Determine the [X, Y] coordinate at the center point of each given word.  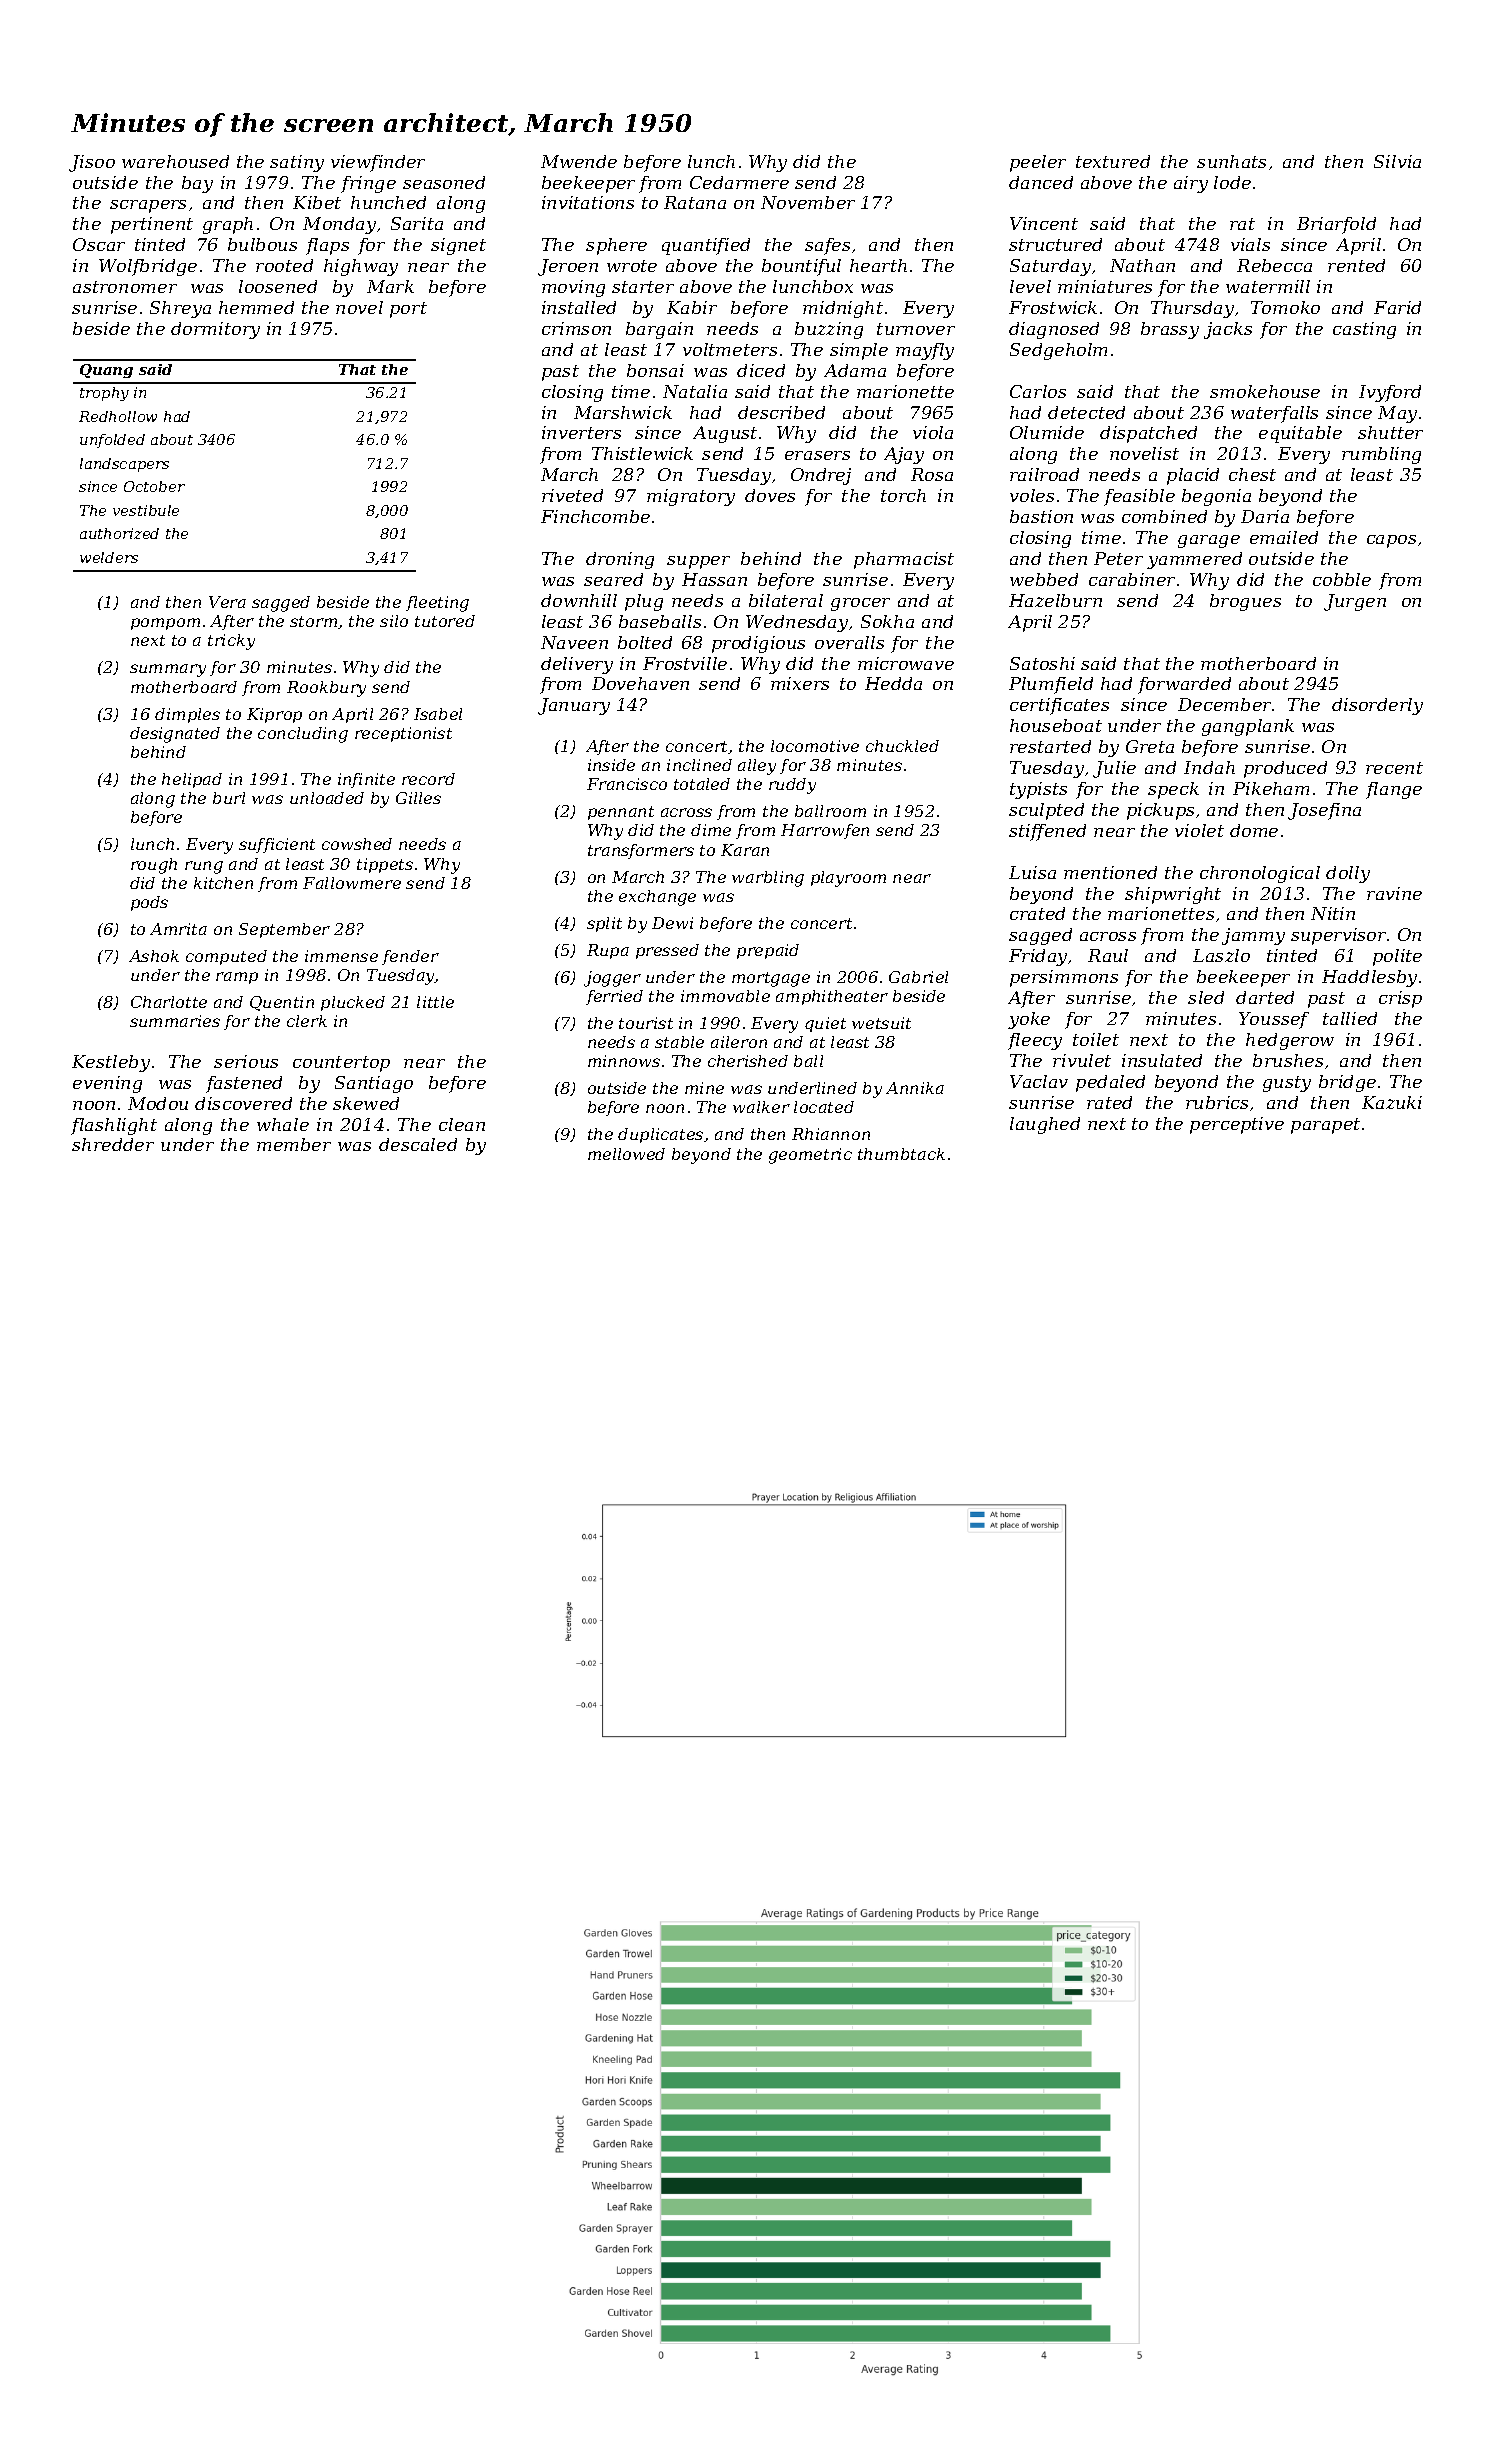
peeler [1038, 163]
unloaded [327, 798]
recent [1394, 768]
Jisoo [92, 163]
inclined [699, 765]
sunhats [1231, 161]
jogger [612, 979]
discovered [243, 1103]
